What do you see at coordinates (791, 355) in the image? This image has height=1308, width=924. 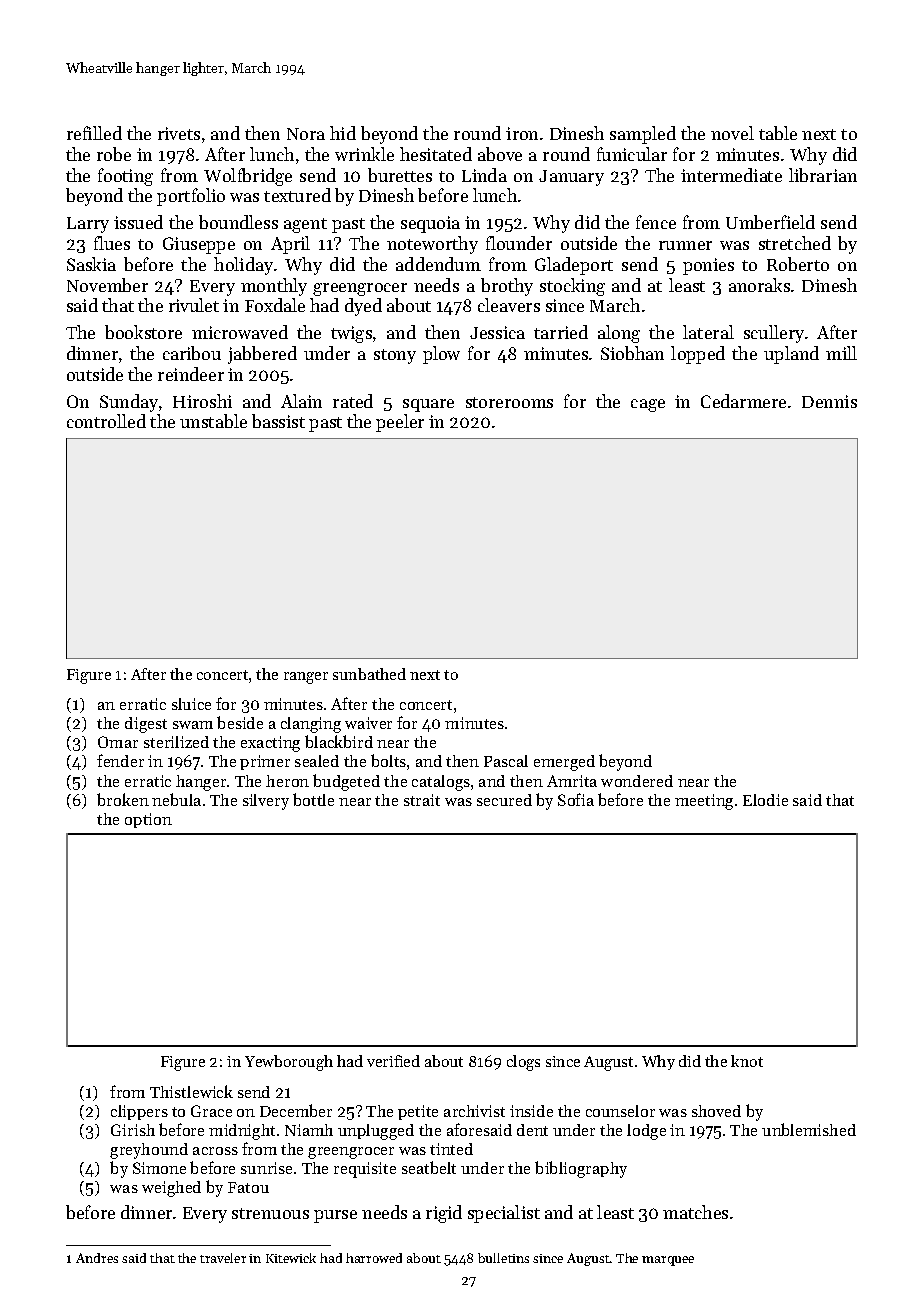 I see `upland` at bounding box center [791, 355].
